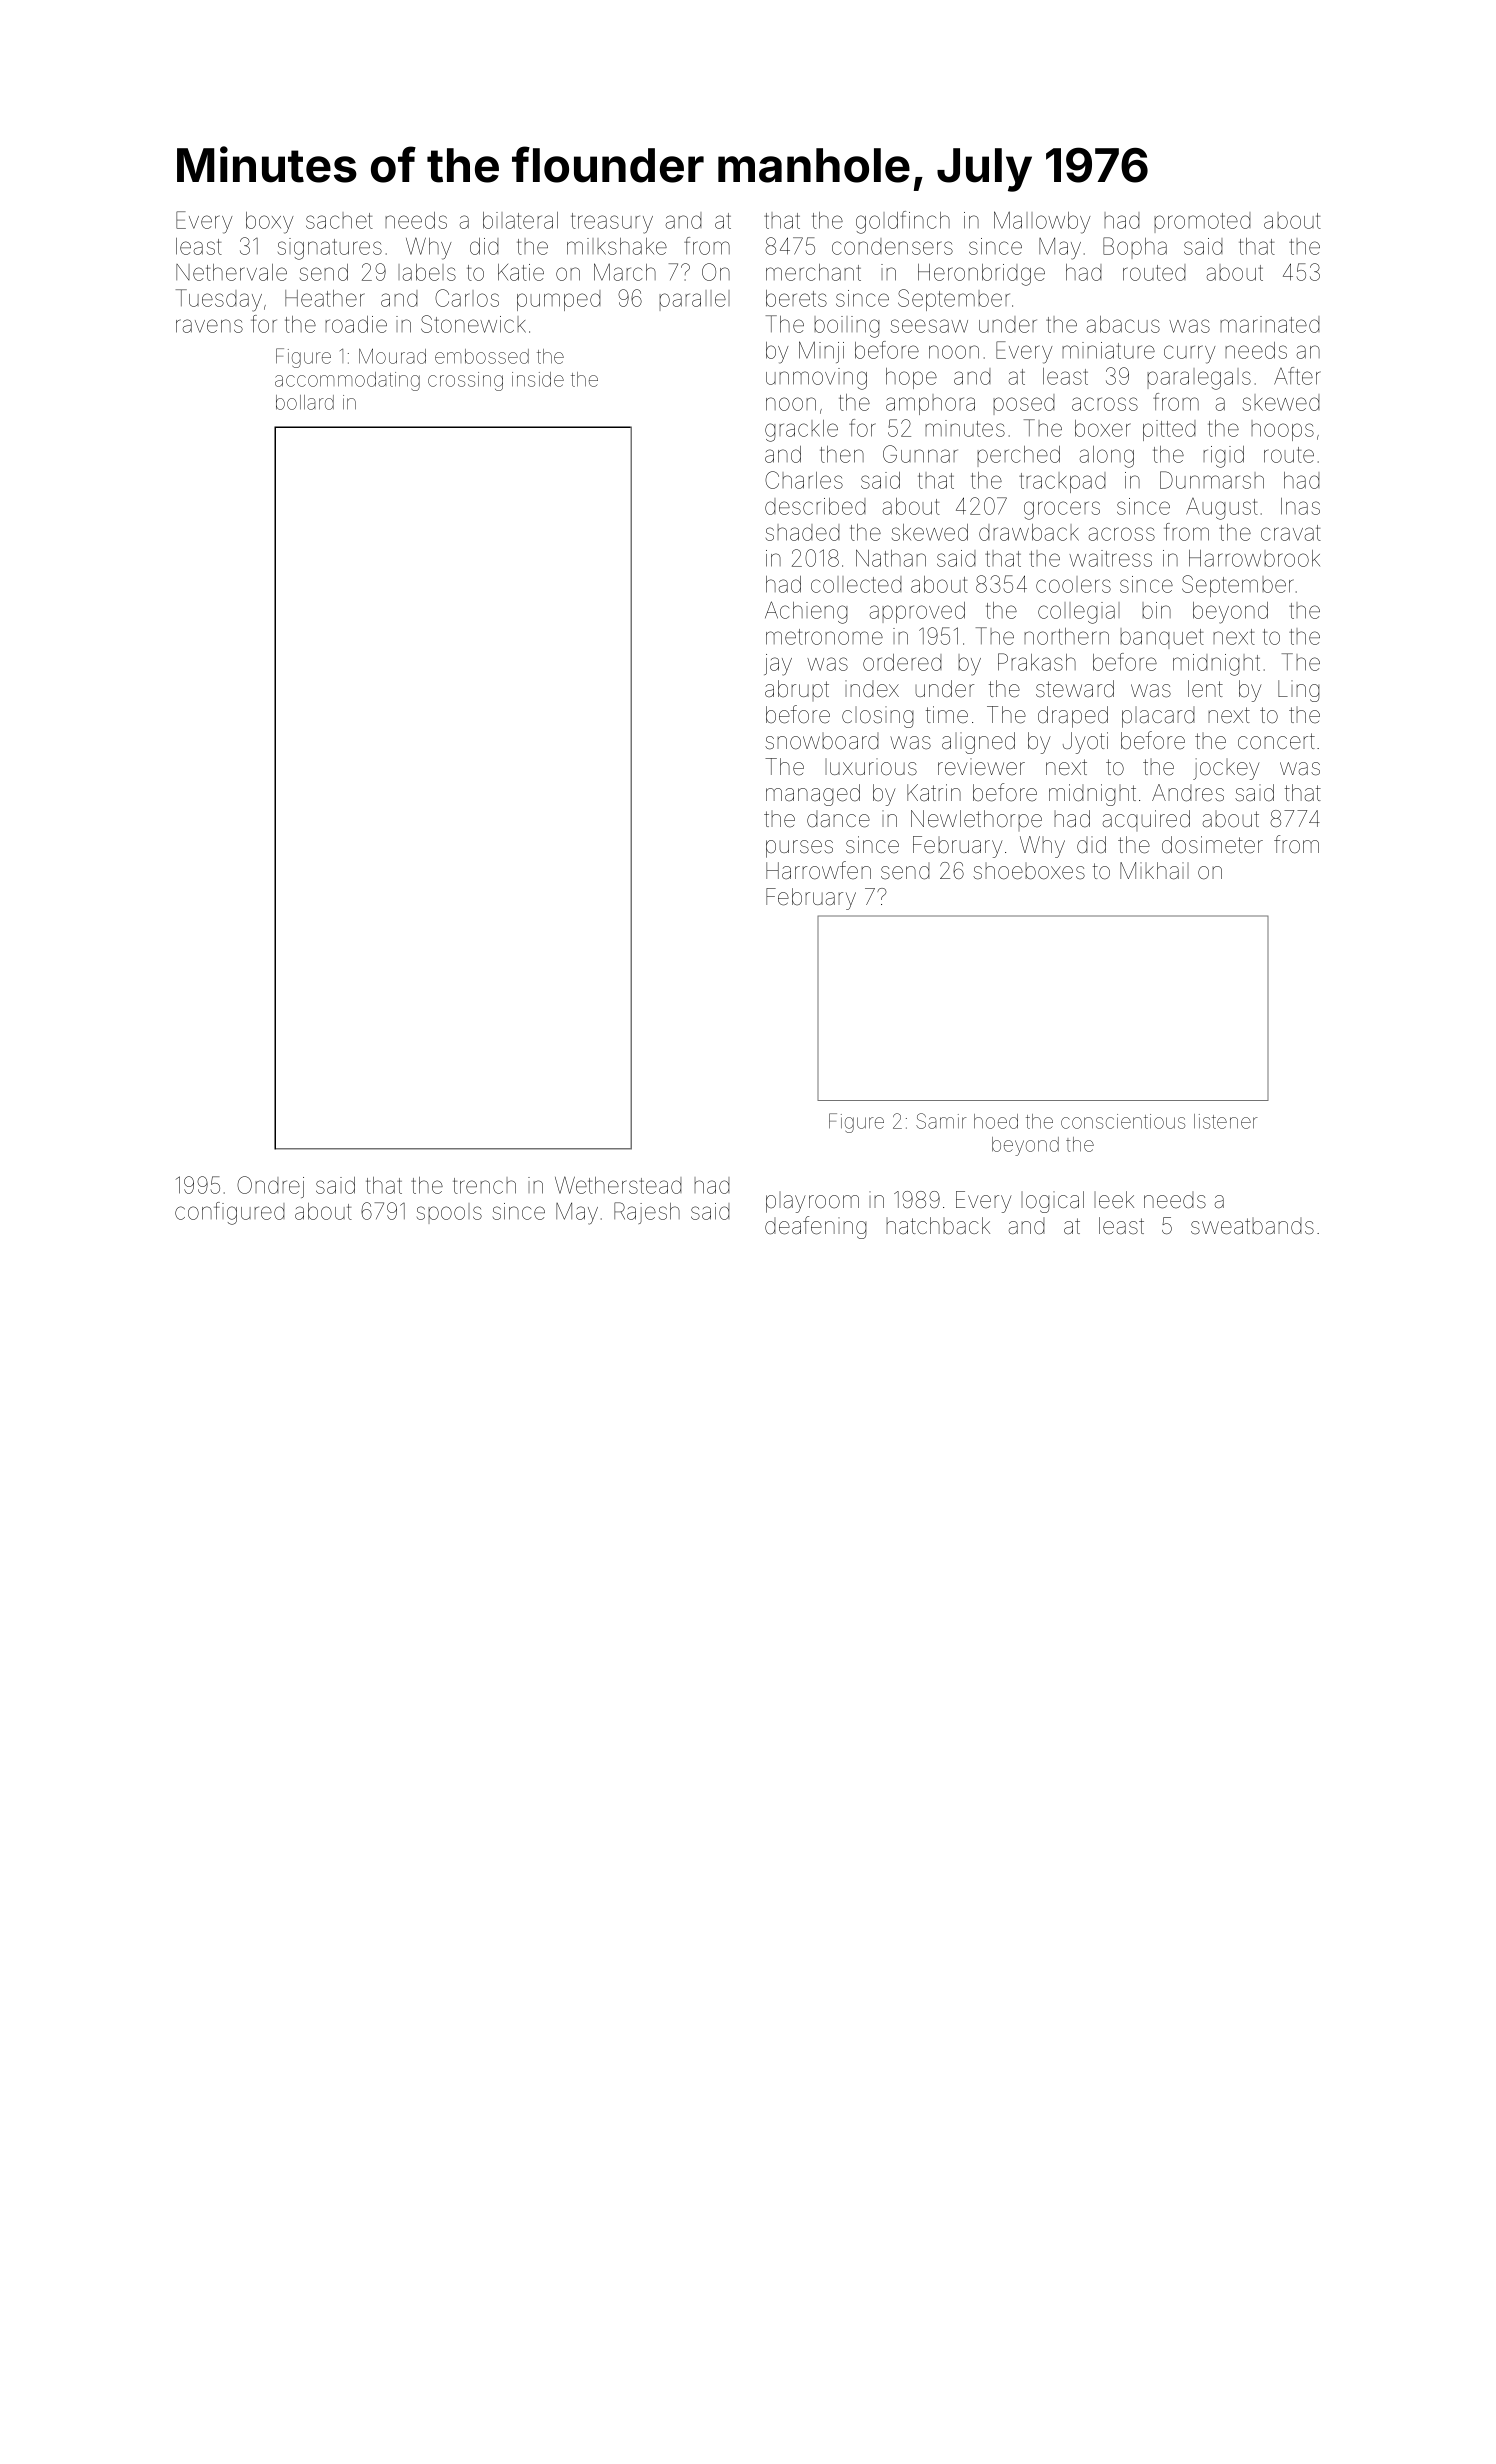  I want to click on hope, so click(911, 378).
